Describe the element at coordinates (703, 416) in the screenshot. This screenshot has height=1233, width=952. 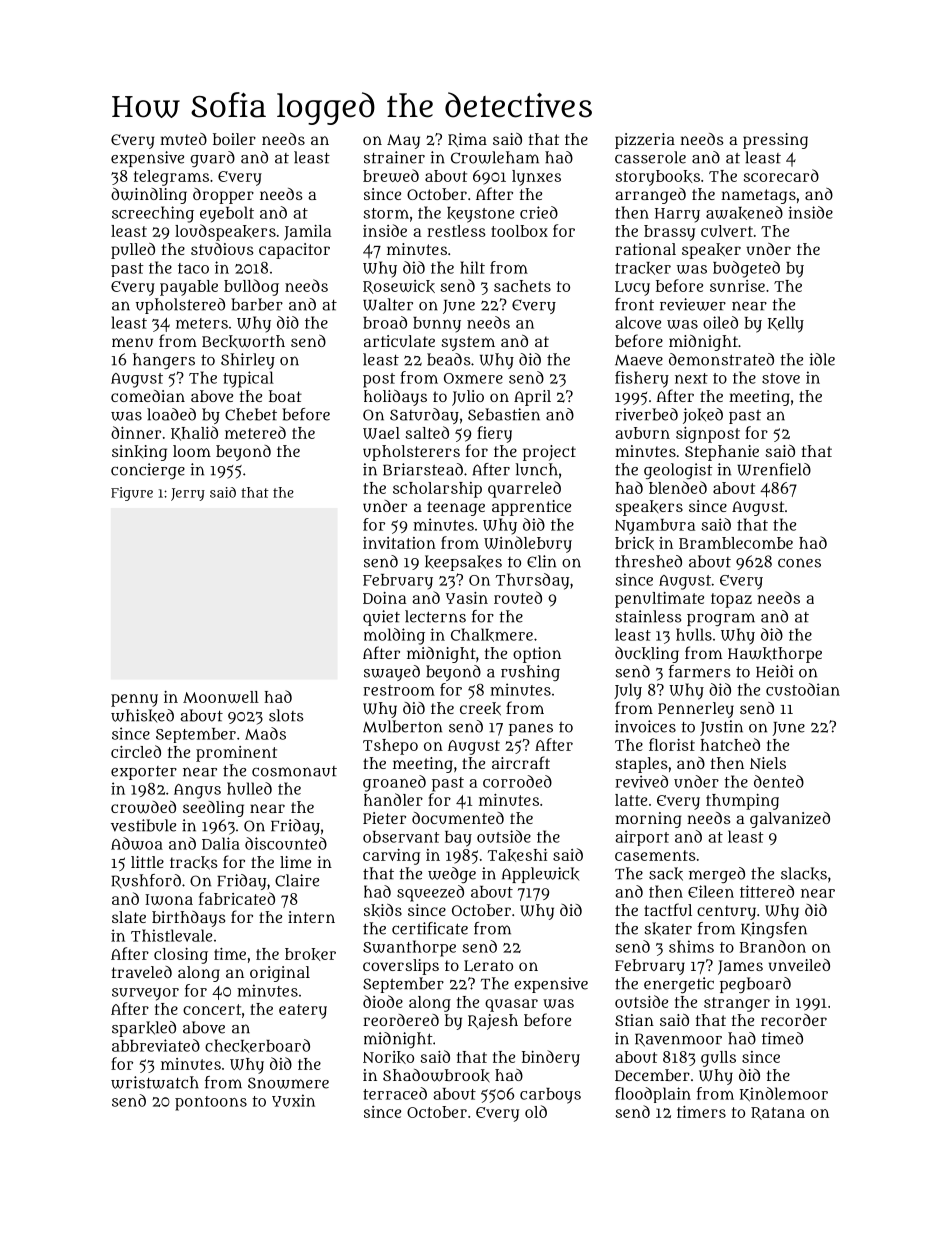
I see `joked` at that location.
